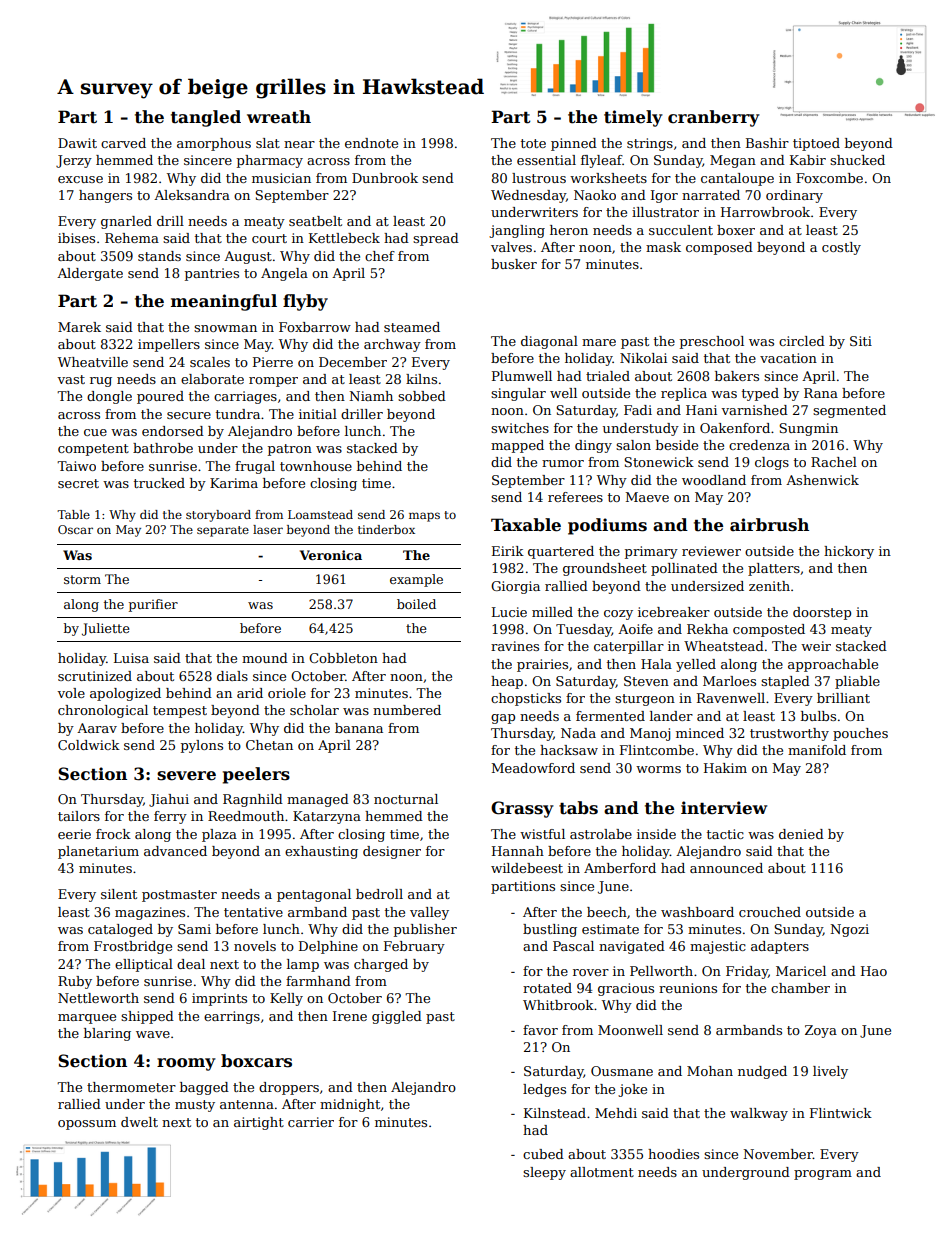 Image resolution: width=952 pixels, height=1233 pixels. What do you see at coordinates (754, 410) in the image?
I see `varnished` at bounding box center [754, 410].
